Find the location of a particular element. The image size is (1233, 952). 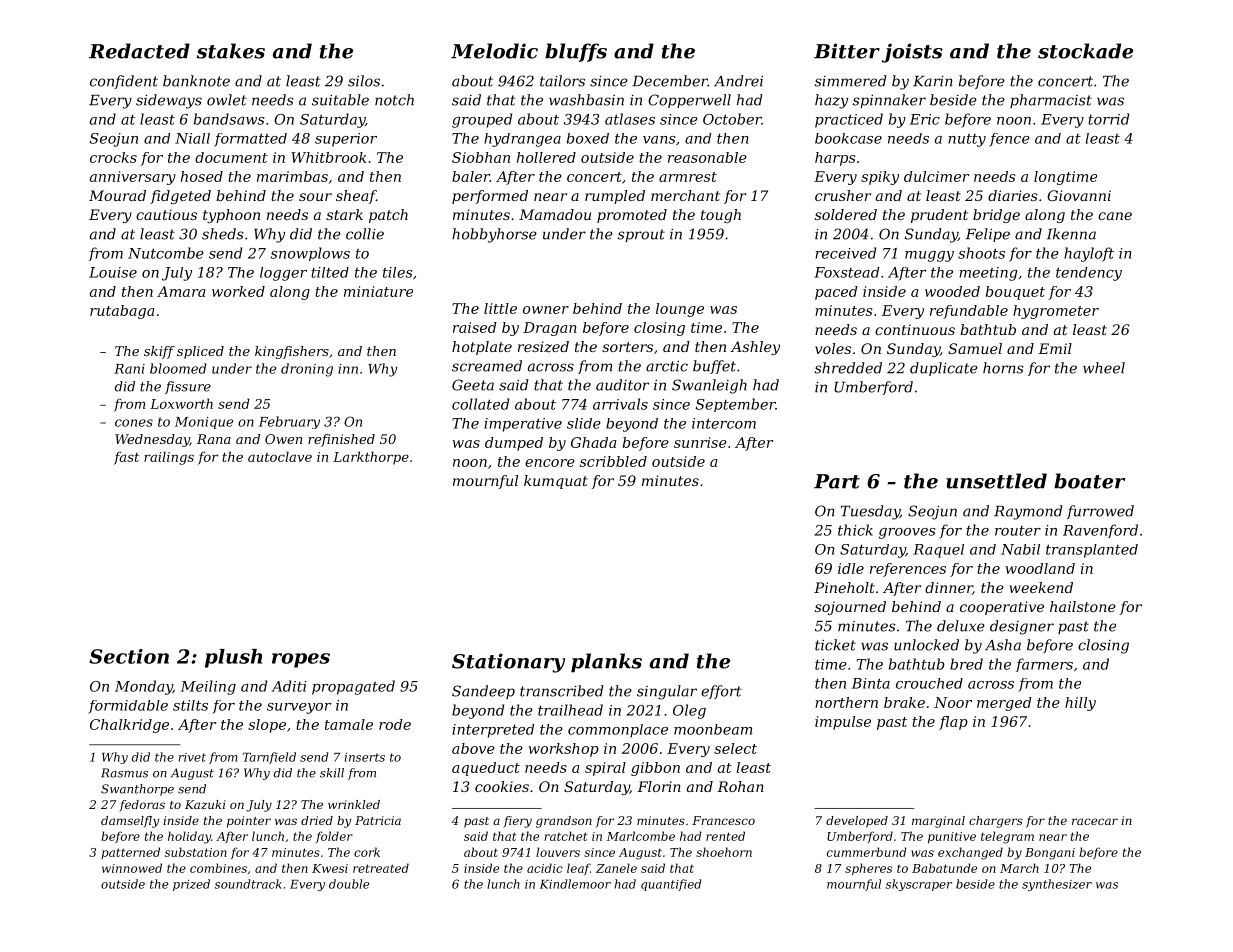

singular is located at coordinates (667, 692).
